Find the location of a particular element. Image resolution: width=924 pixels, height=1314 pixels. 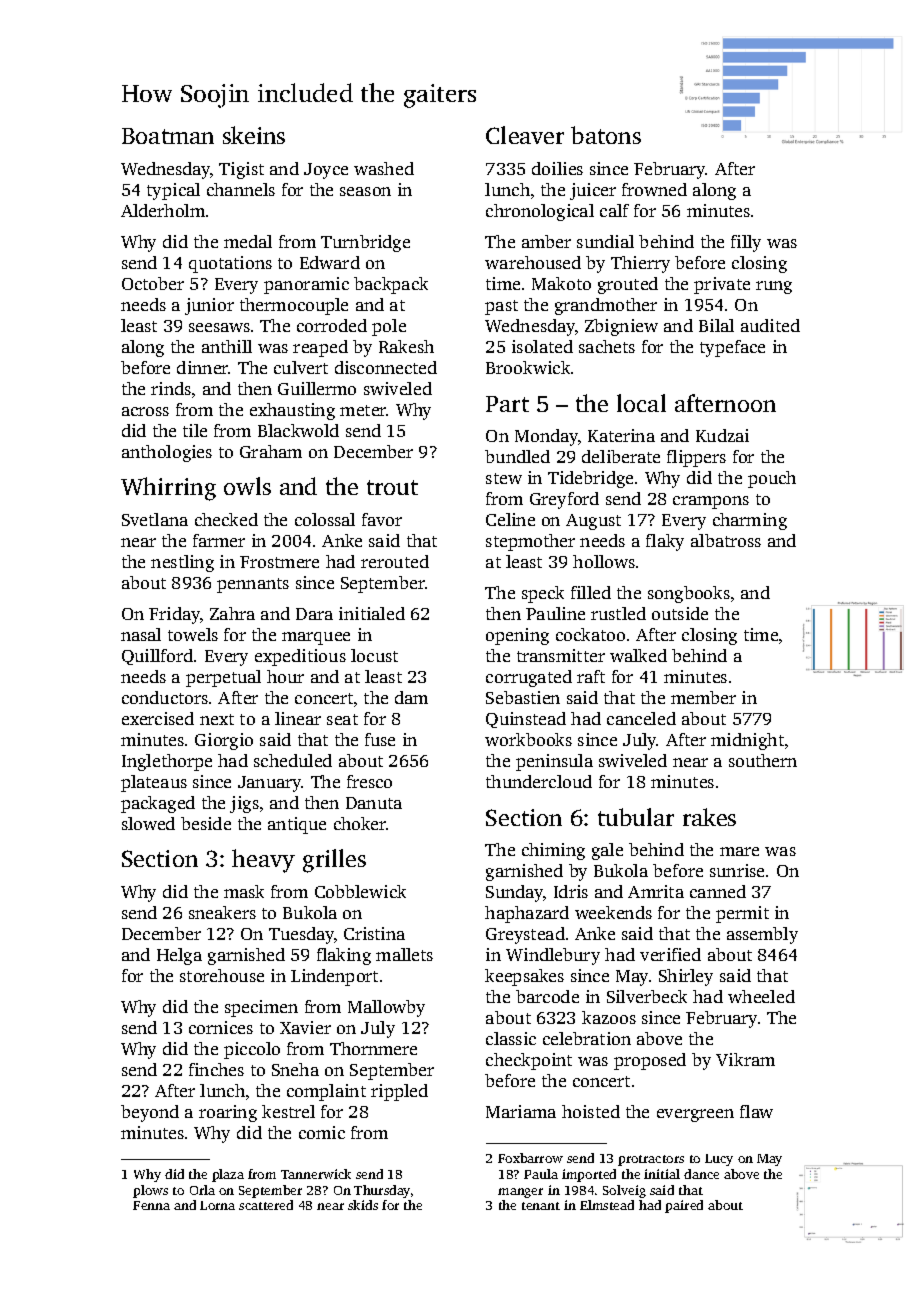

batons is located at coordinates (606, 135).
